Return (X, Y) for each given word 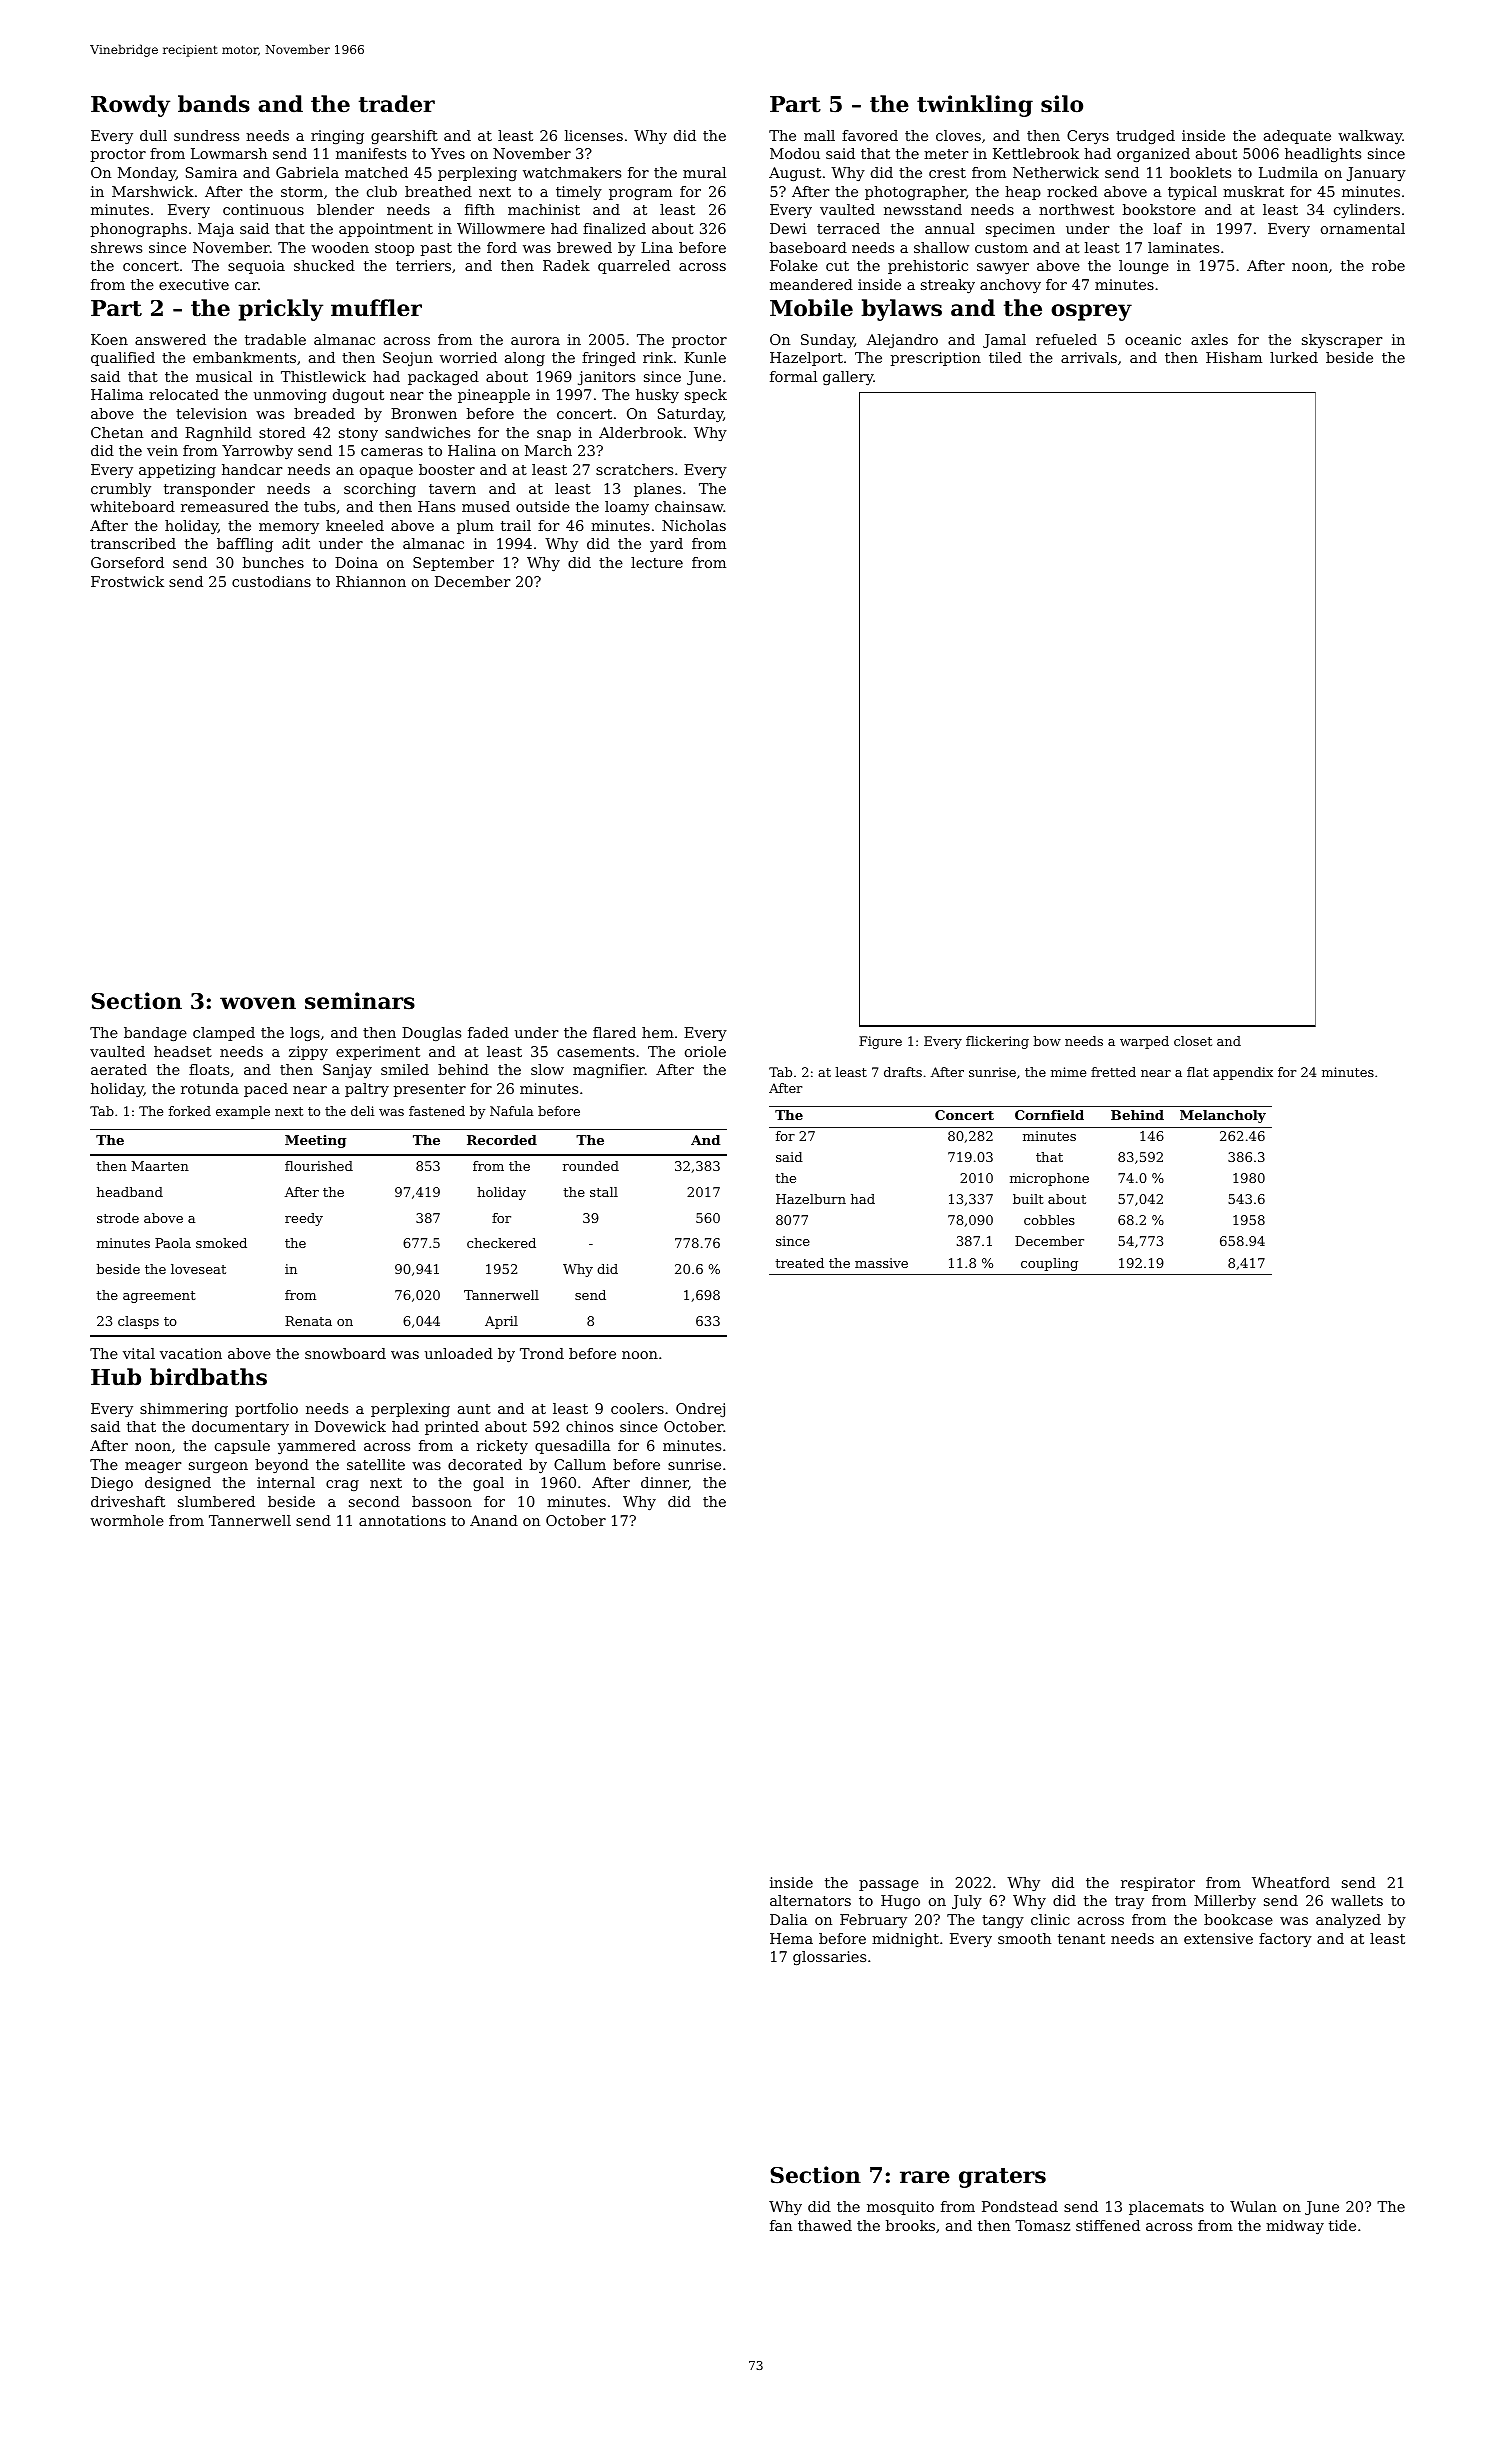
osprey (1091, 312)
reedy (304, 1219)
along (525, 359)
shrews (116, 247)
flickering (997, 1042)
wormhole (127, 1520)
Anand (494, 1520)
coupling (1049, 1264)
